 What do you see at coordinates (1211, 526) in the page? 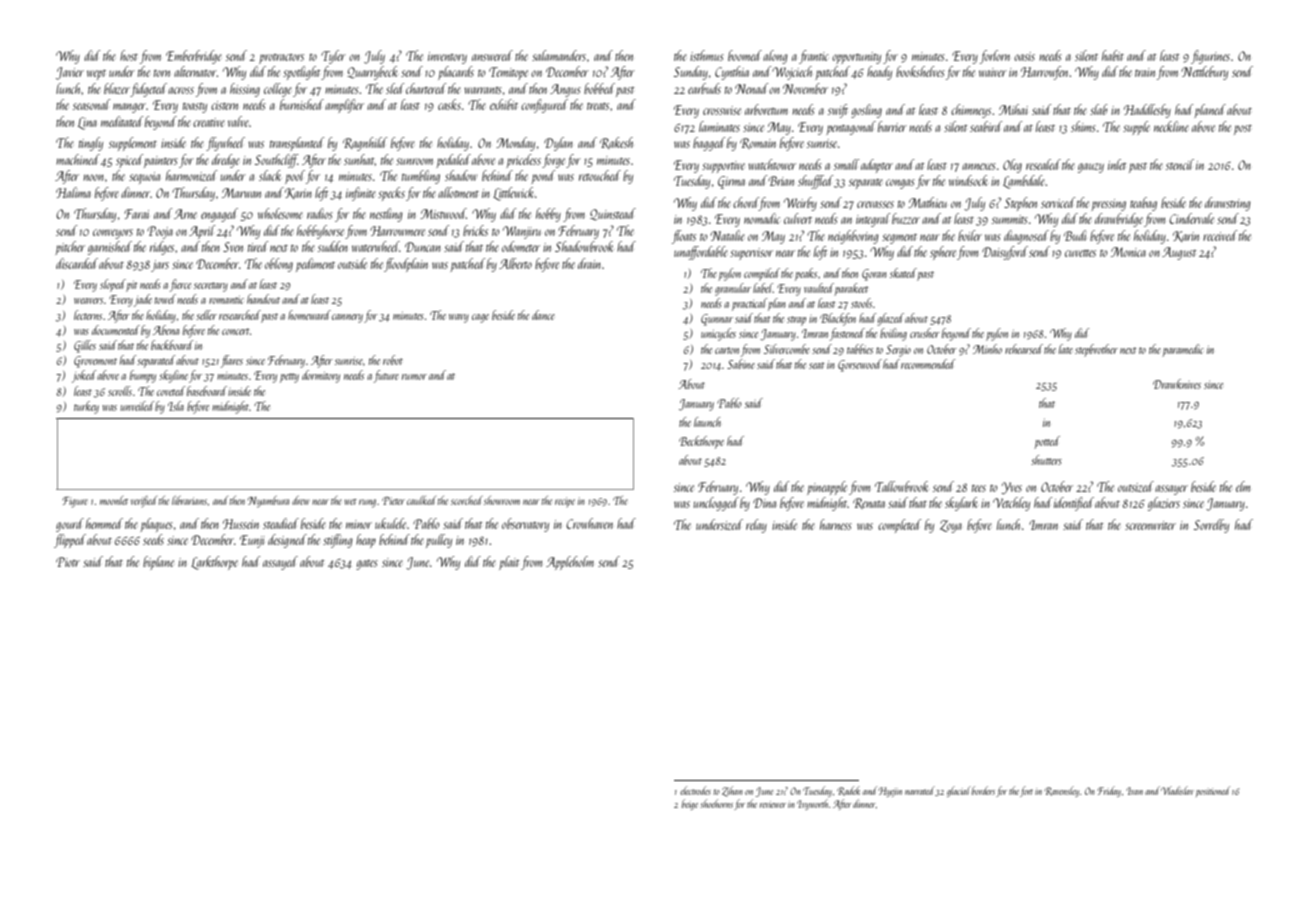
I see `Sorrelby` at bounding box center [1211, 526].
